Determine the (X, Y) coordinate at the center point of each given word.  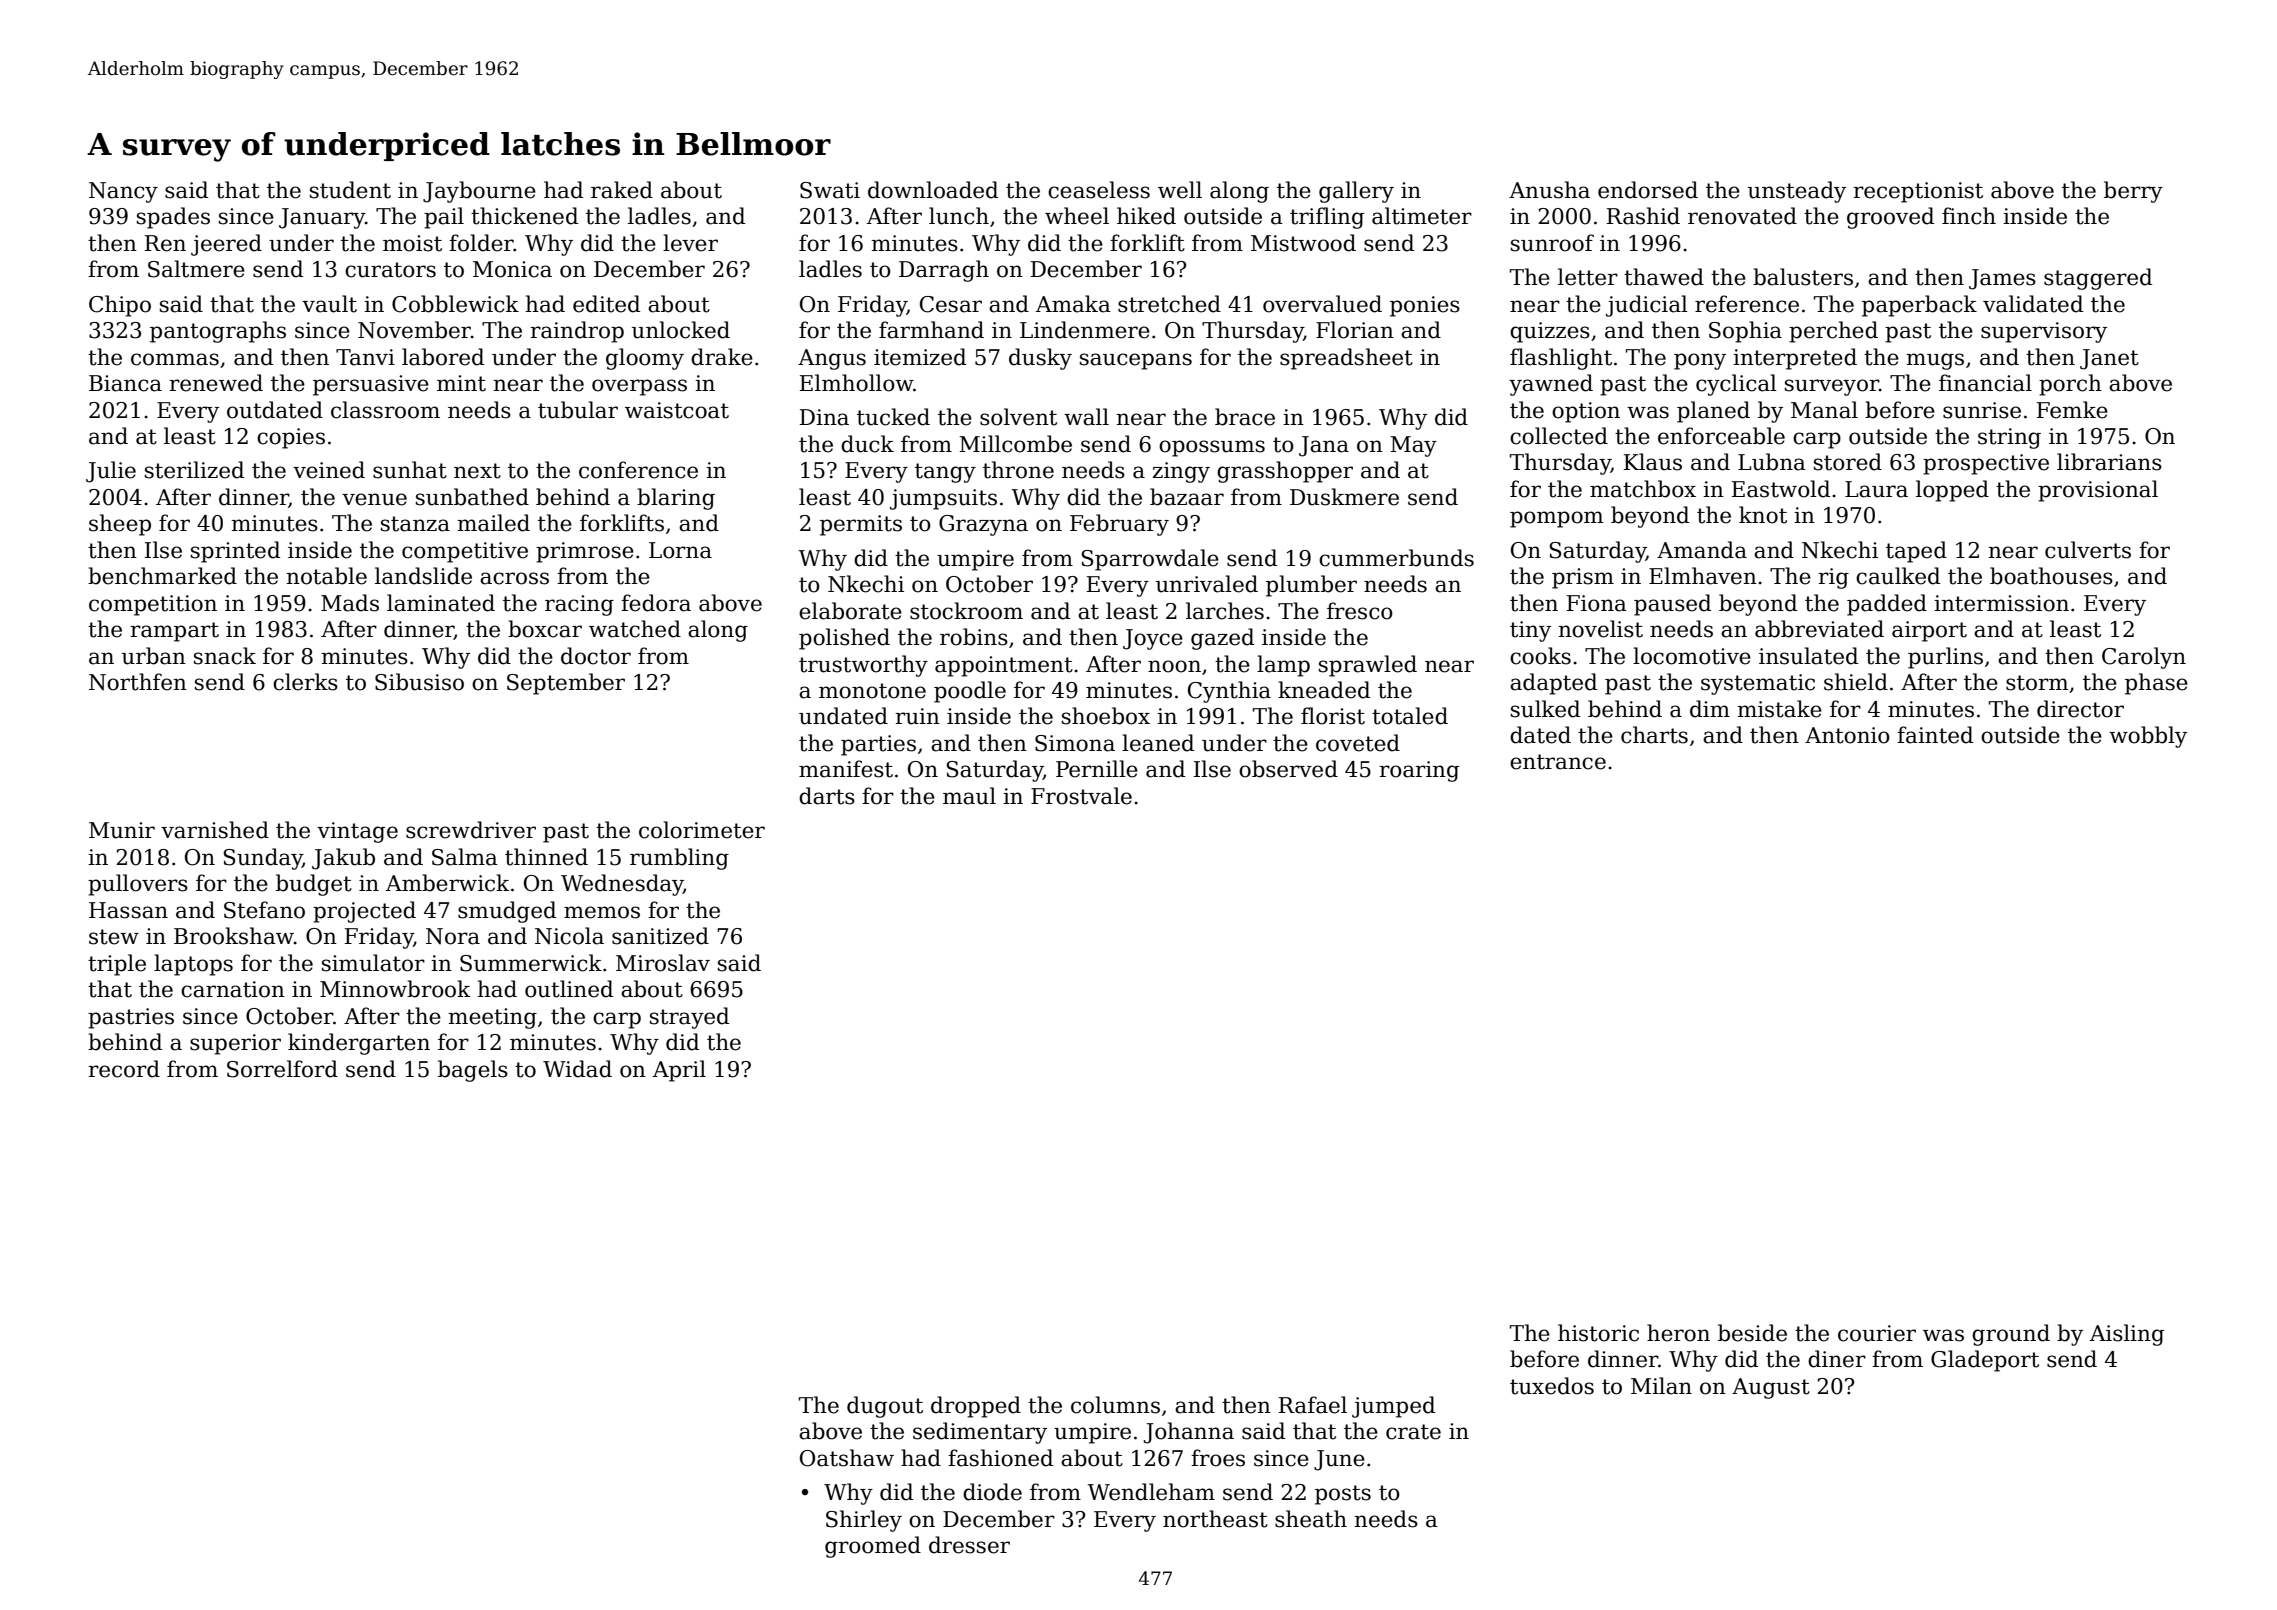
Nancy (123, 192)
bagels (473, 1071)
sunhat (410, 470)
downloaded (933, 190)
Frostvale (1081, 796)
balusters (1803, 277)
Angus (832, 359)
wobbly (2148, 737)
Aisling (2127, 1335)
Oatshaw (847, 1458)
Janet (2109, 359)
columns (1115, 1405)
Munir (122, 830)
